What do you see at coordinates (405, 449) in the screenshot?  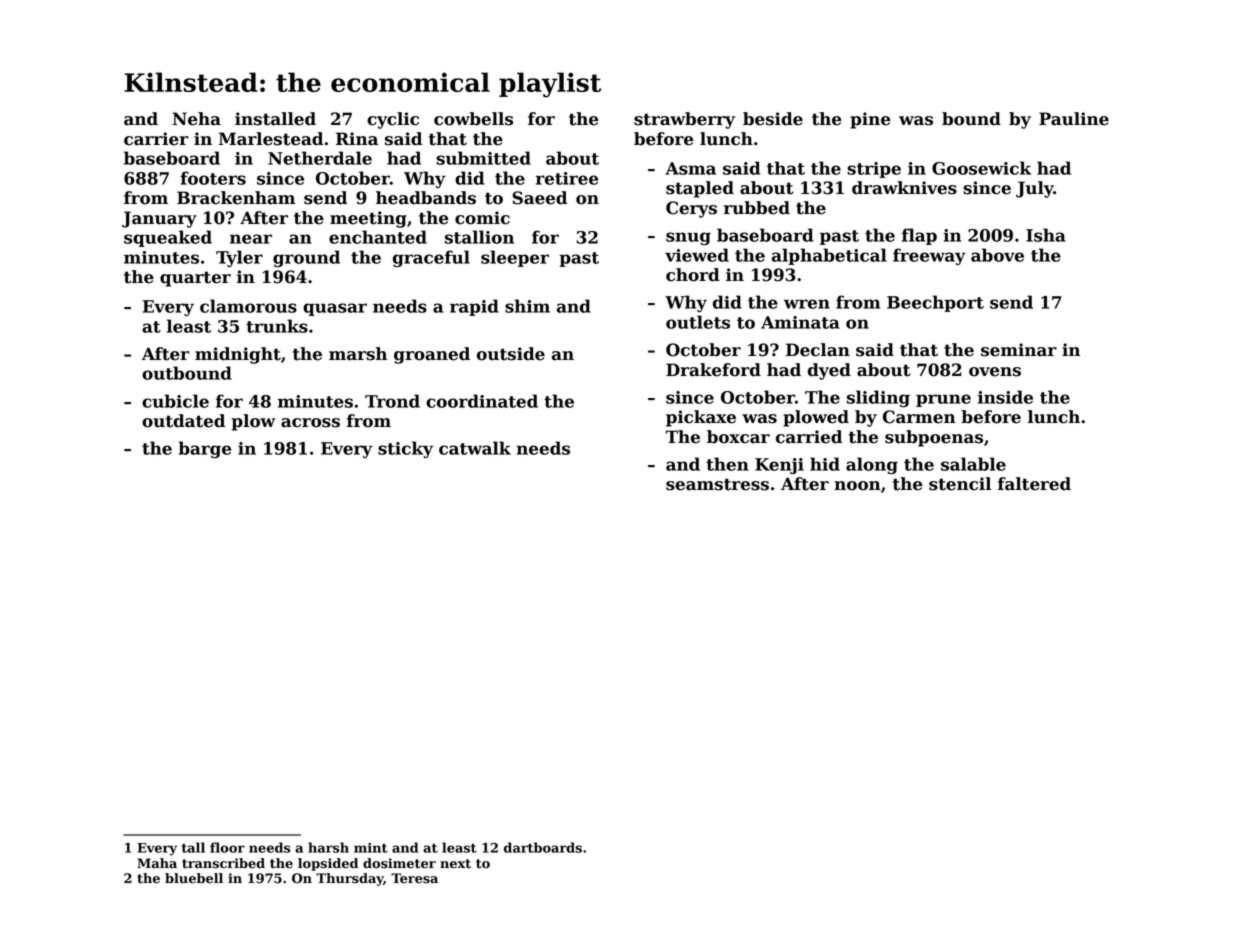 I see `sticky` at bounding box center [405, 449].
